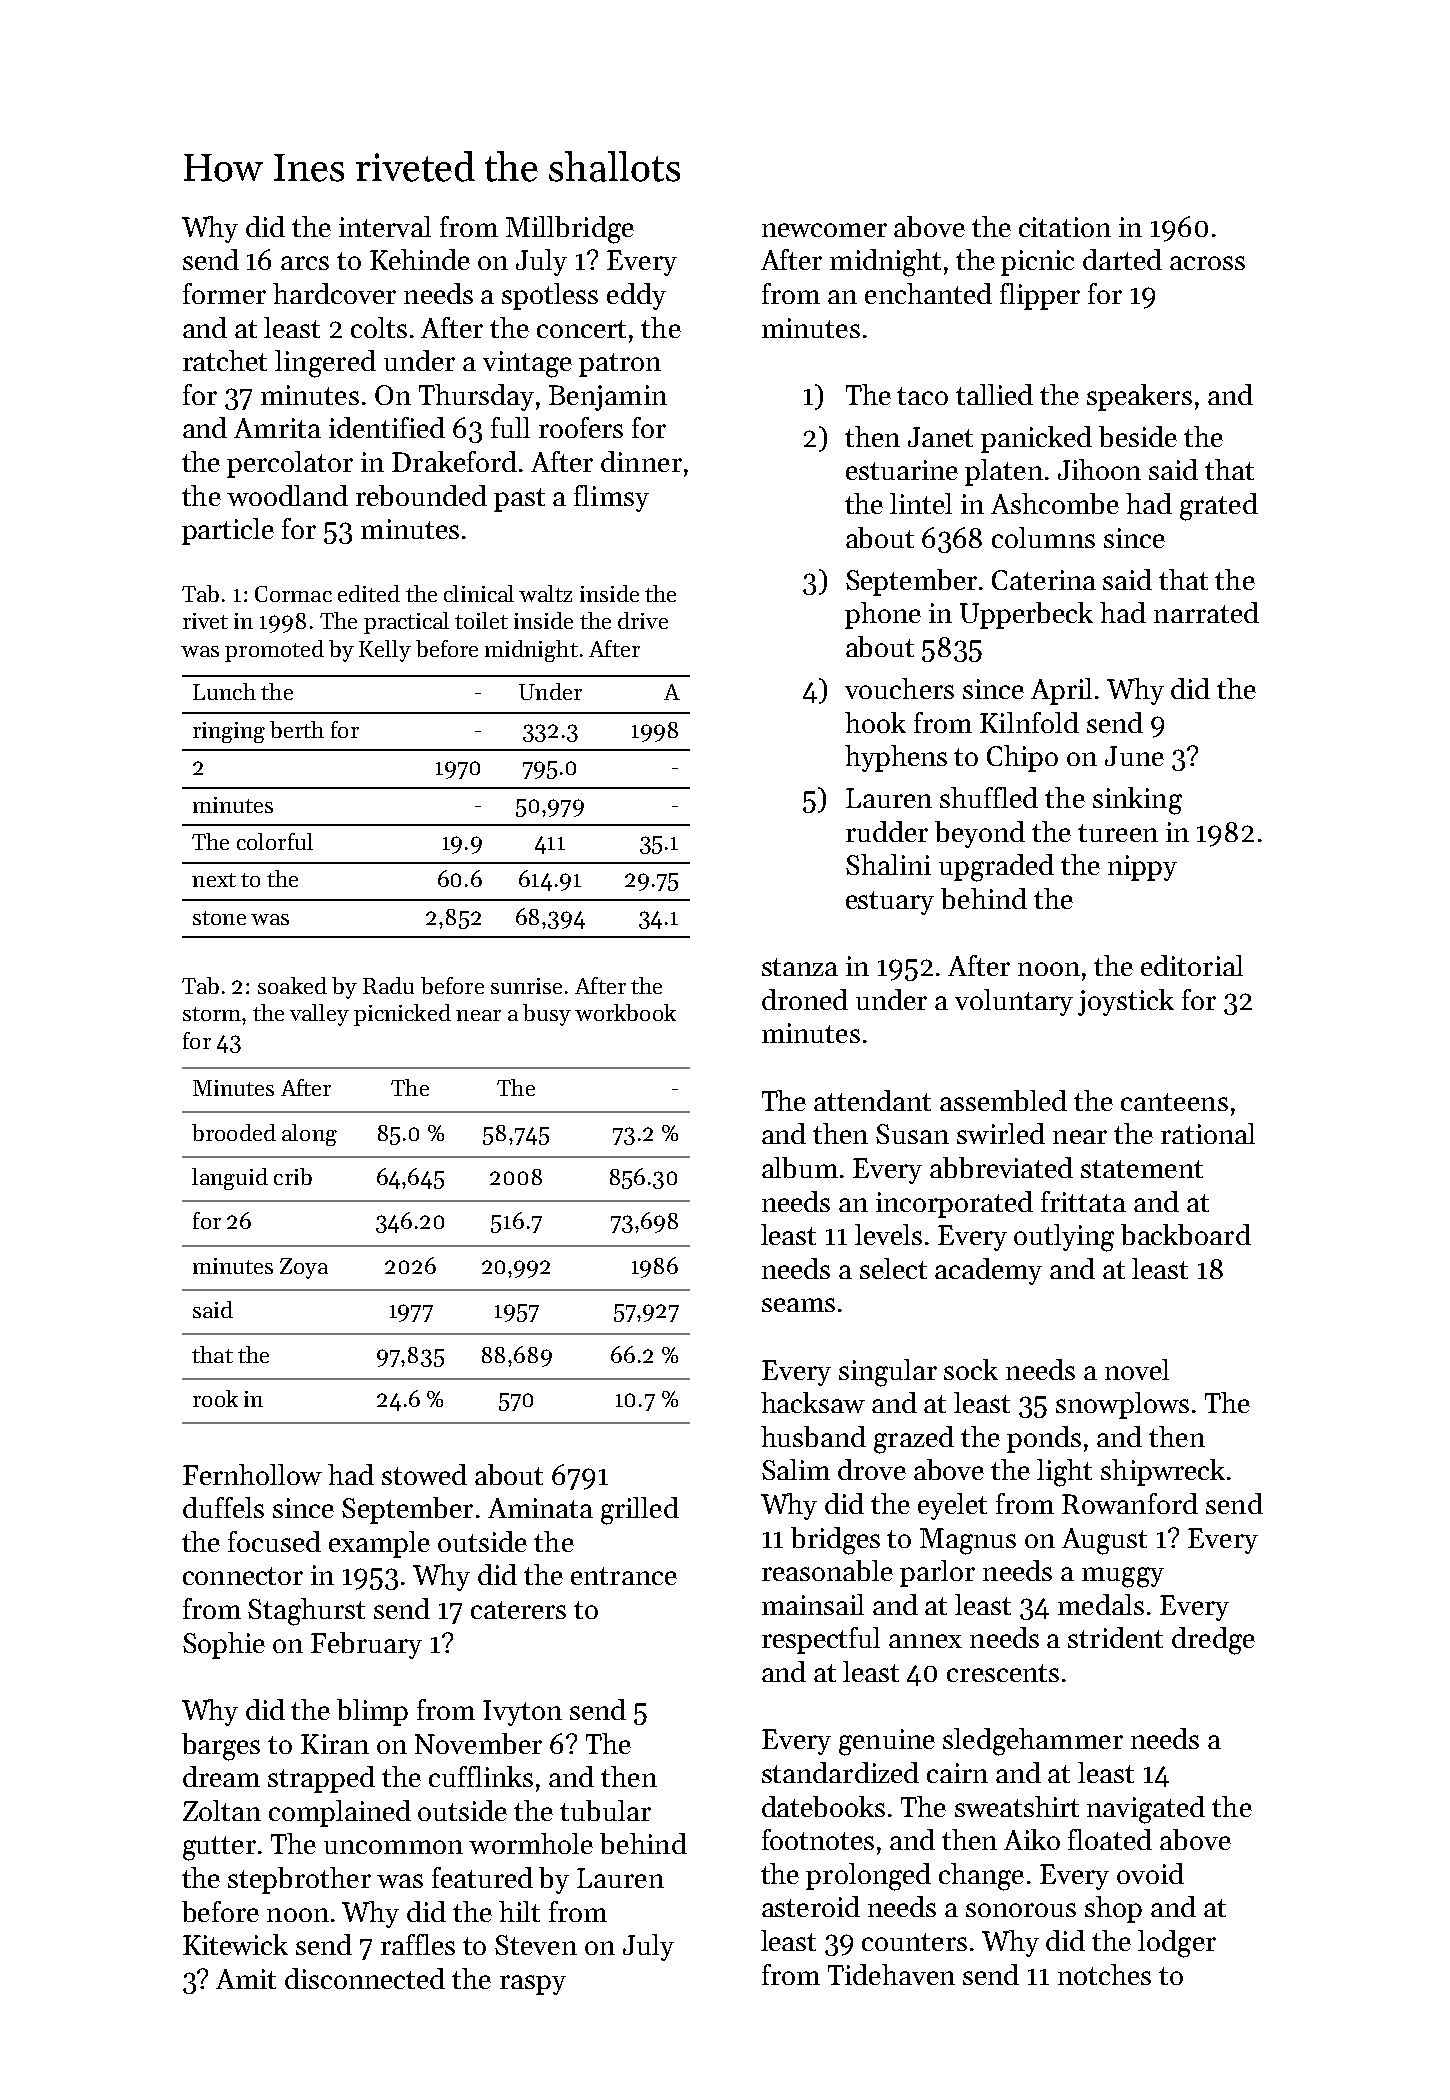 The image size is (1450, 2100). What do you see at coordinates (643, 620) in the screenshot?
I see `drive` at bounding box center [643, 620].
